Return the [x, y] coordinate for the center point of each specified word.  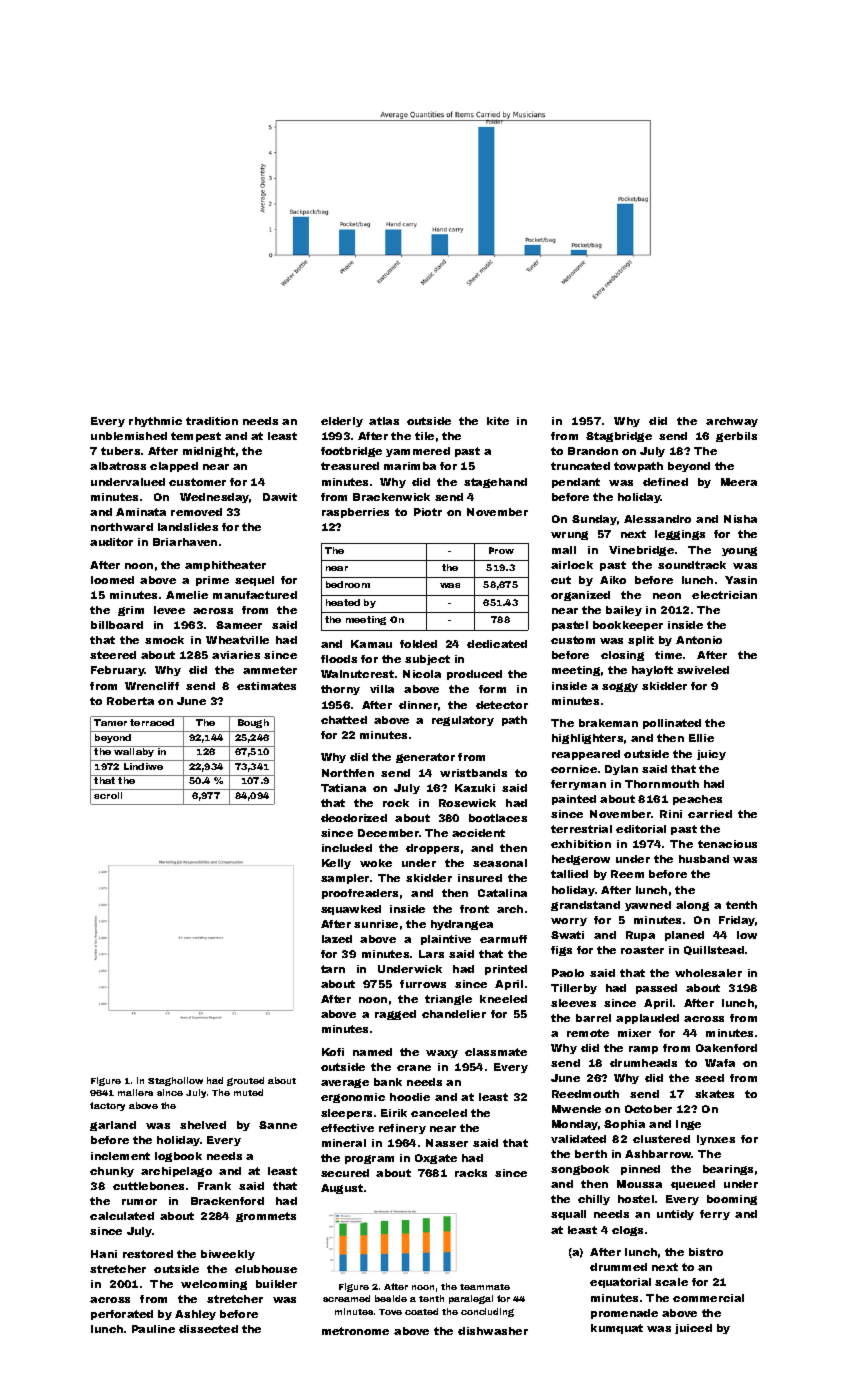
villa [382, 689]
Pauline [153, 1329]
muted [248, 1092]
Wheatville [237, 640]
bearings [728, 1170]
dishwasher [493, 1331]
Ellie [701, 738]
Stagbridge [619, 437]
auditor [111, 542]
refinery [402, 1129]
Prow [501, 550]
